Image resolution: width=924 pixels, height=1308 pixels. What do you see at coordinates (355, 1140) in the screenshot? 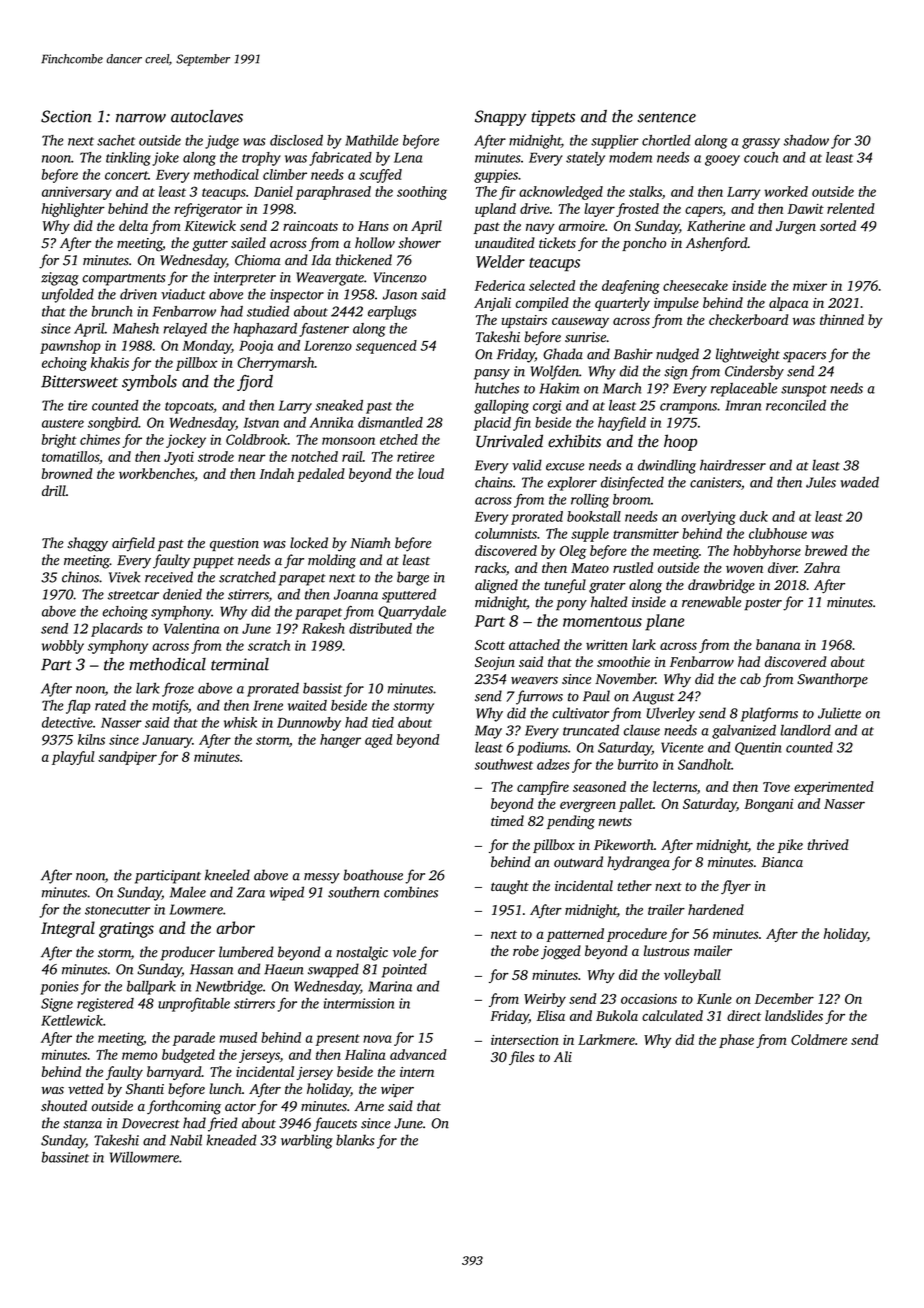
I see `blanks` at bounding box center [355, 1140].
